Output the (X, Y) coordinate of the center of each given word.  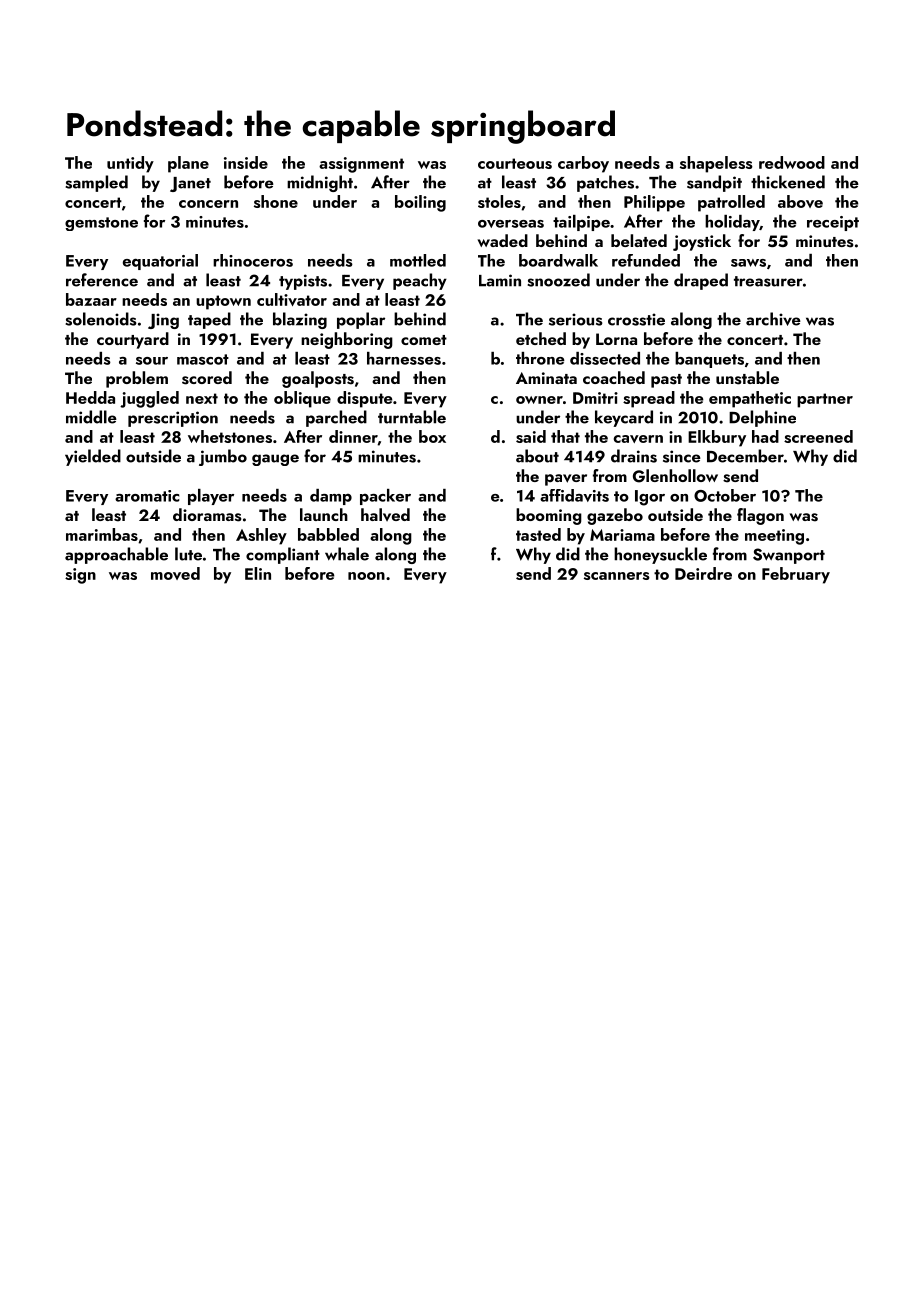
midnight (320, 183)
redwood (792, 162)
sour (152, 361)
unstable (747, 378)
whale (347, 554)
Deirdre (703, 573)
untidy (130, 164)
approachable (116, 555)
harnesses (404, 358)
